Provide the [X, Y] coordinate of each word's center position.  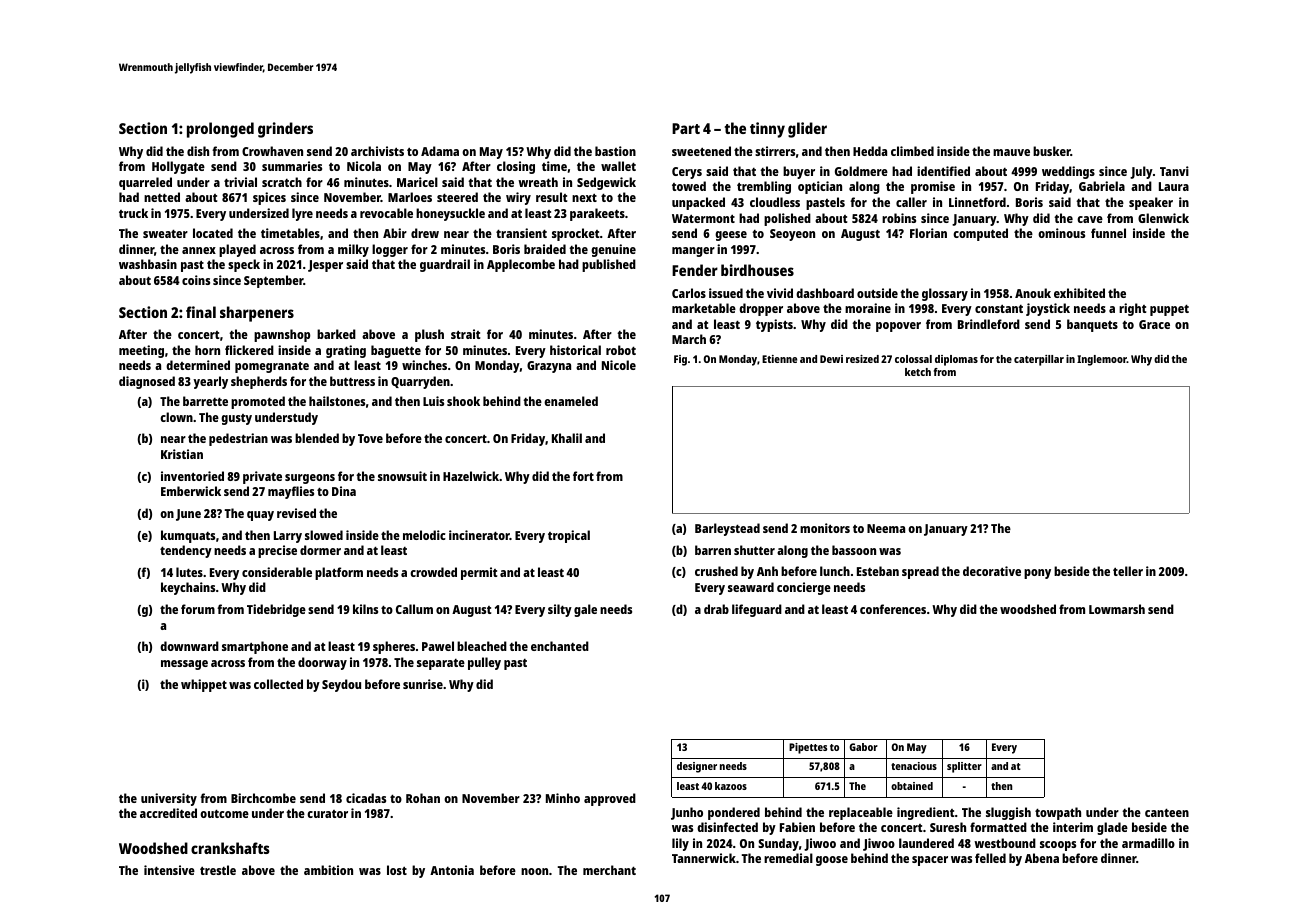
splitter [964, 767]
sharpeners [257, 314]
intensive [169, 870]
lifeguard [757, 610]
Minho [563, 798]
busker [1052, 151]
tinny [767, 130]
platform [339, 573]
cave [1090, 219]
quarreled [145, 183]
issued [726, 293]
